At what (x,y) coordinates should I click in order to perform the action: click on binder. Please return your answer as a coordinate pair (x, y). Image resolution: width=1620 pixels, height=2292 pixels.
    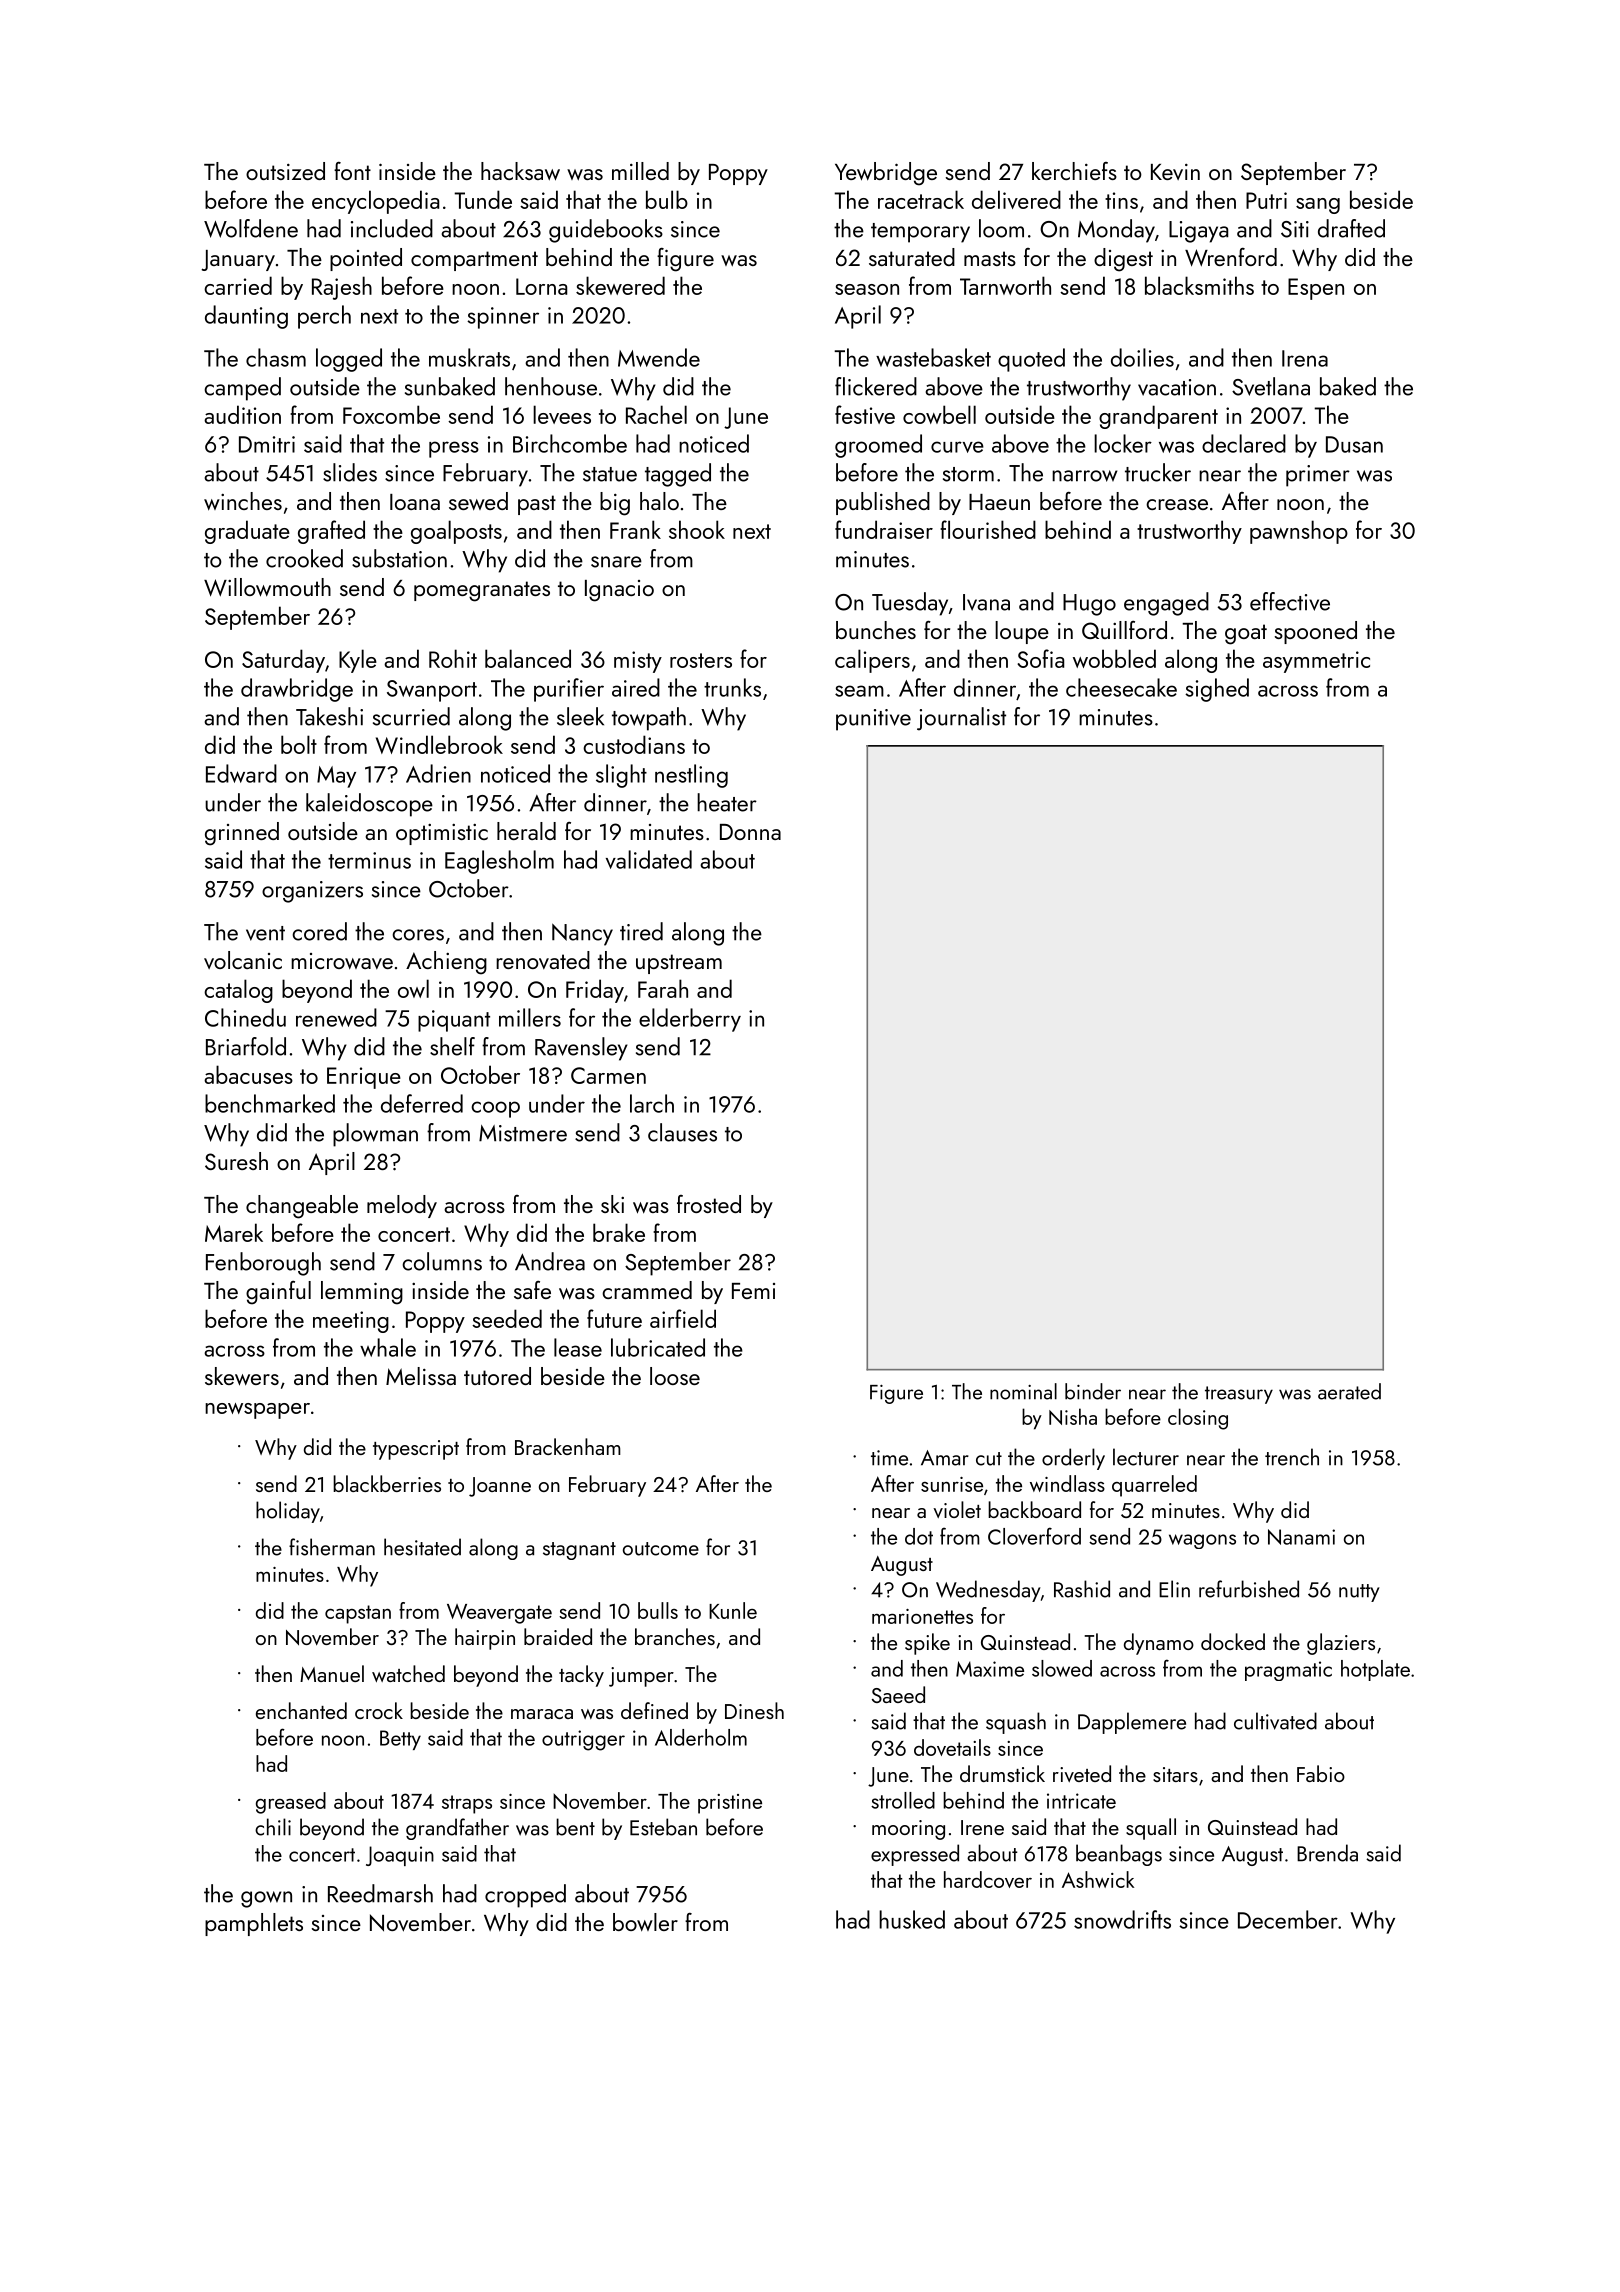
    Looking at the image, I should click on (1093, 1391).
